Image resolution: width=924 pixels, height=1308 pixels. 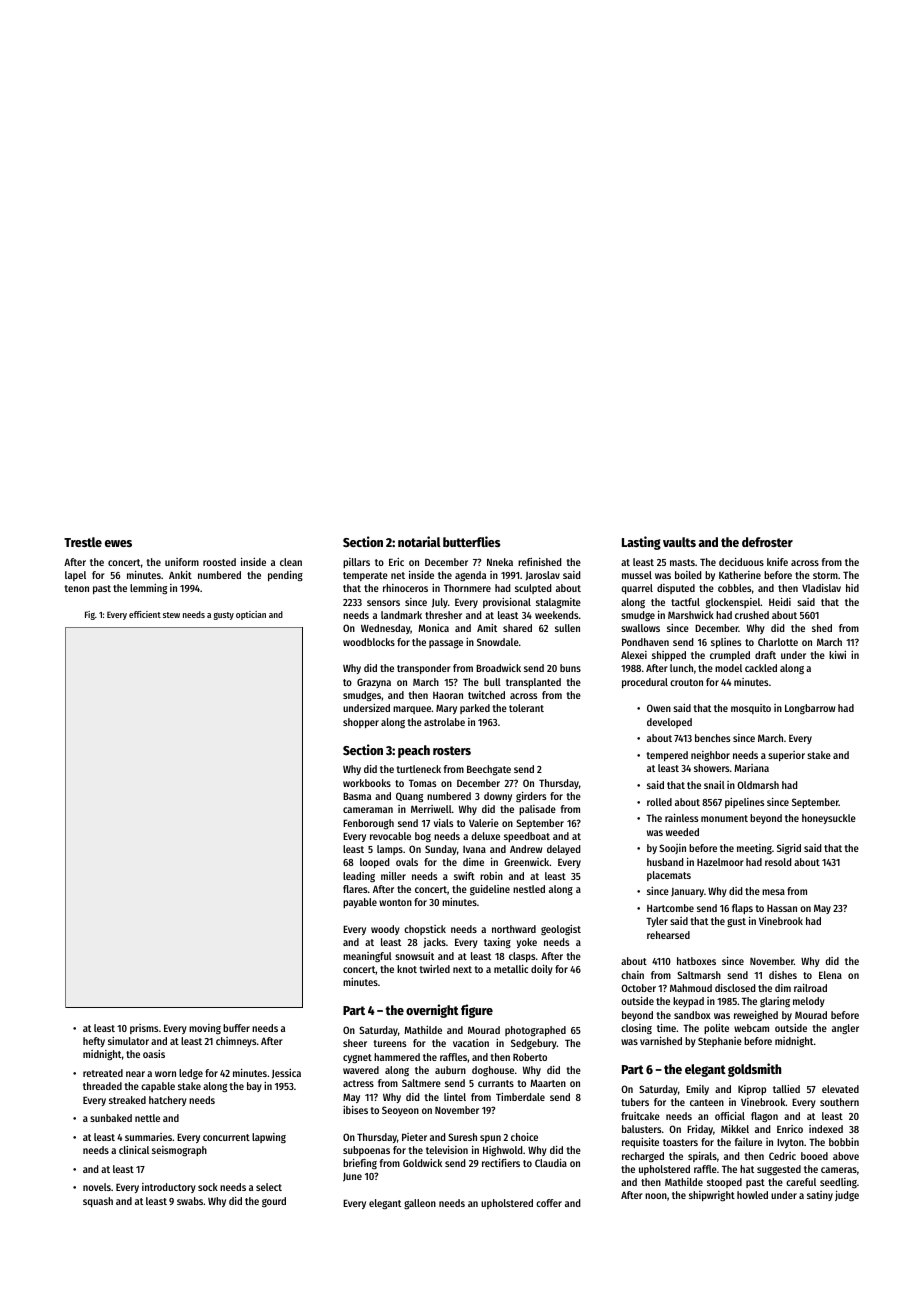 What do you see at coordinates (537, 810) in the image?
I see `palisade` at bounding box center [537, 810].
